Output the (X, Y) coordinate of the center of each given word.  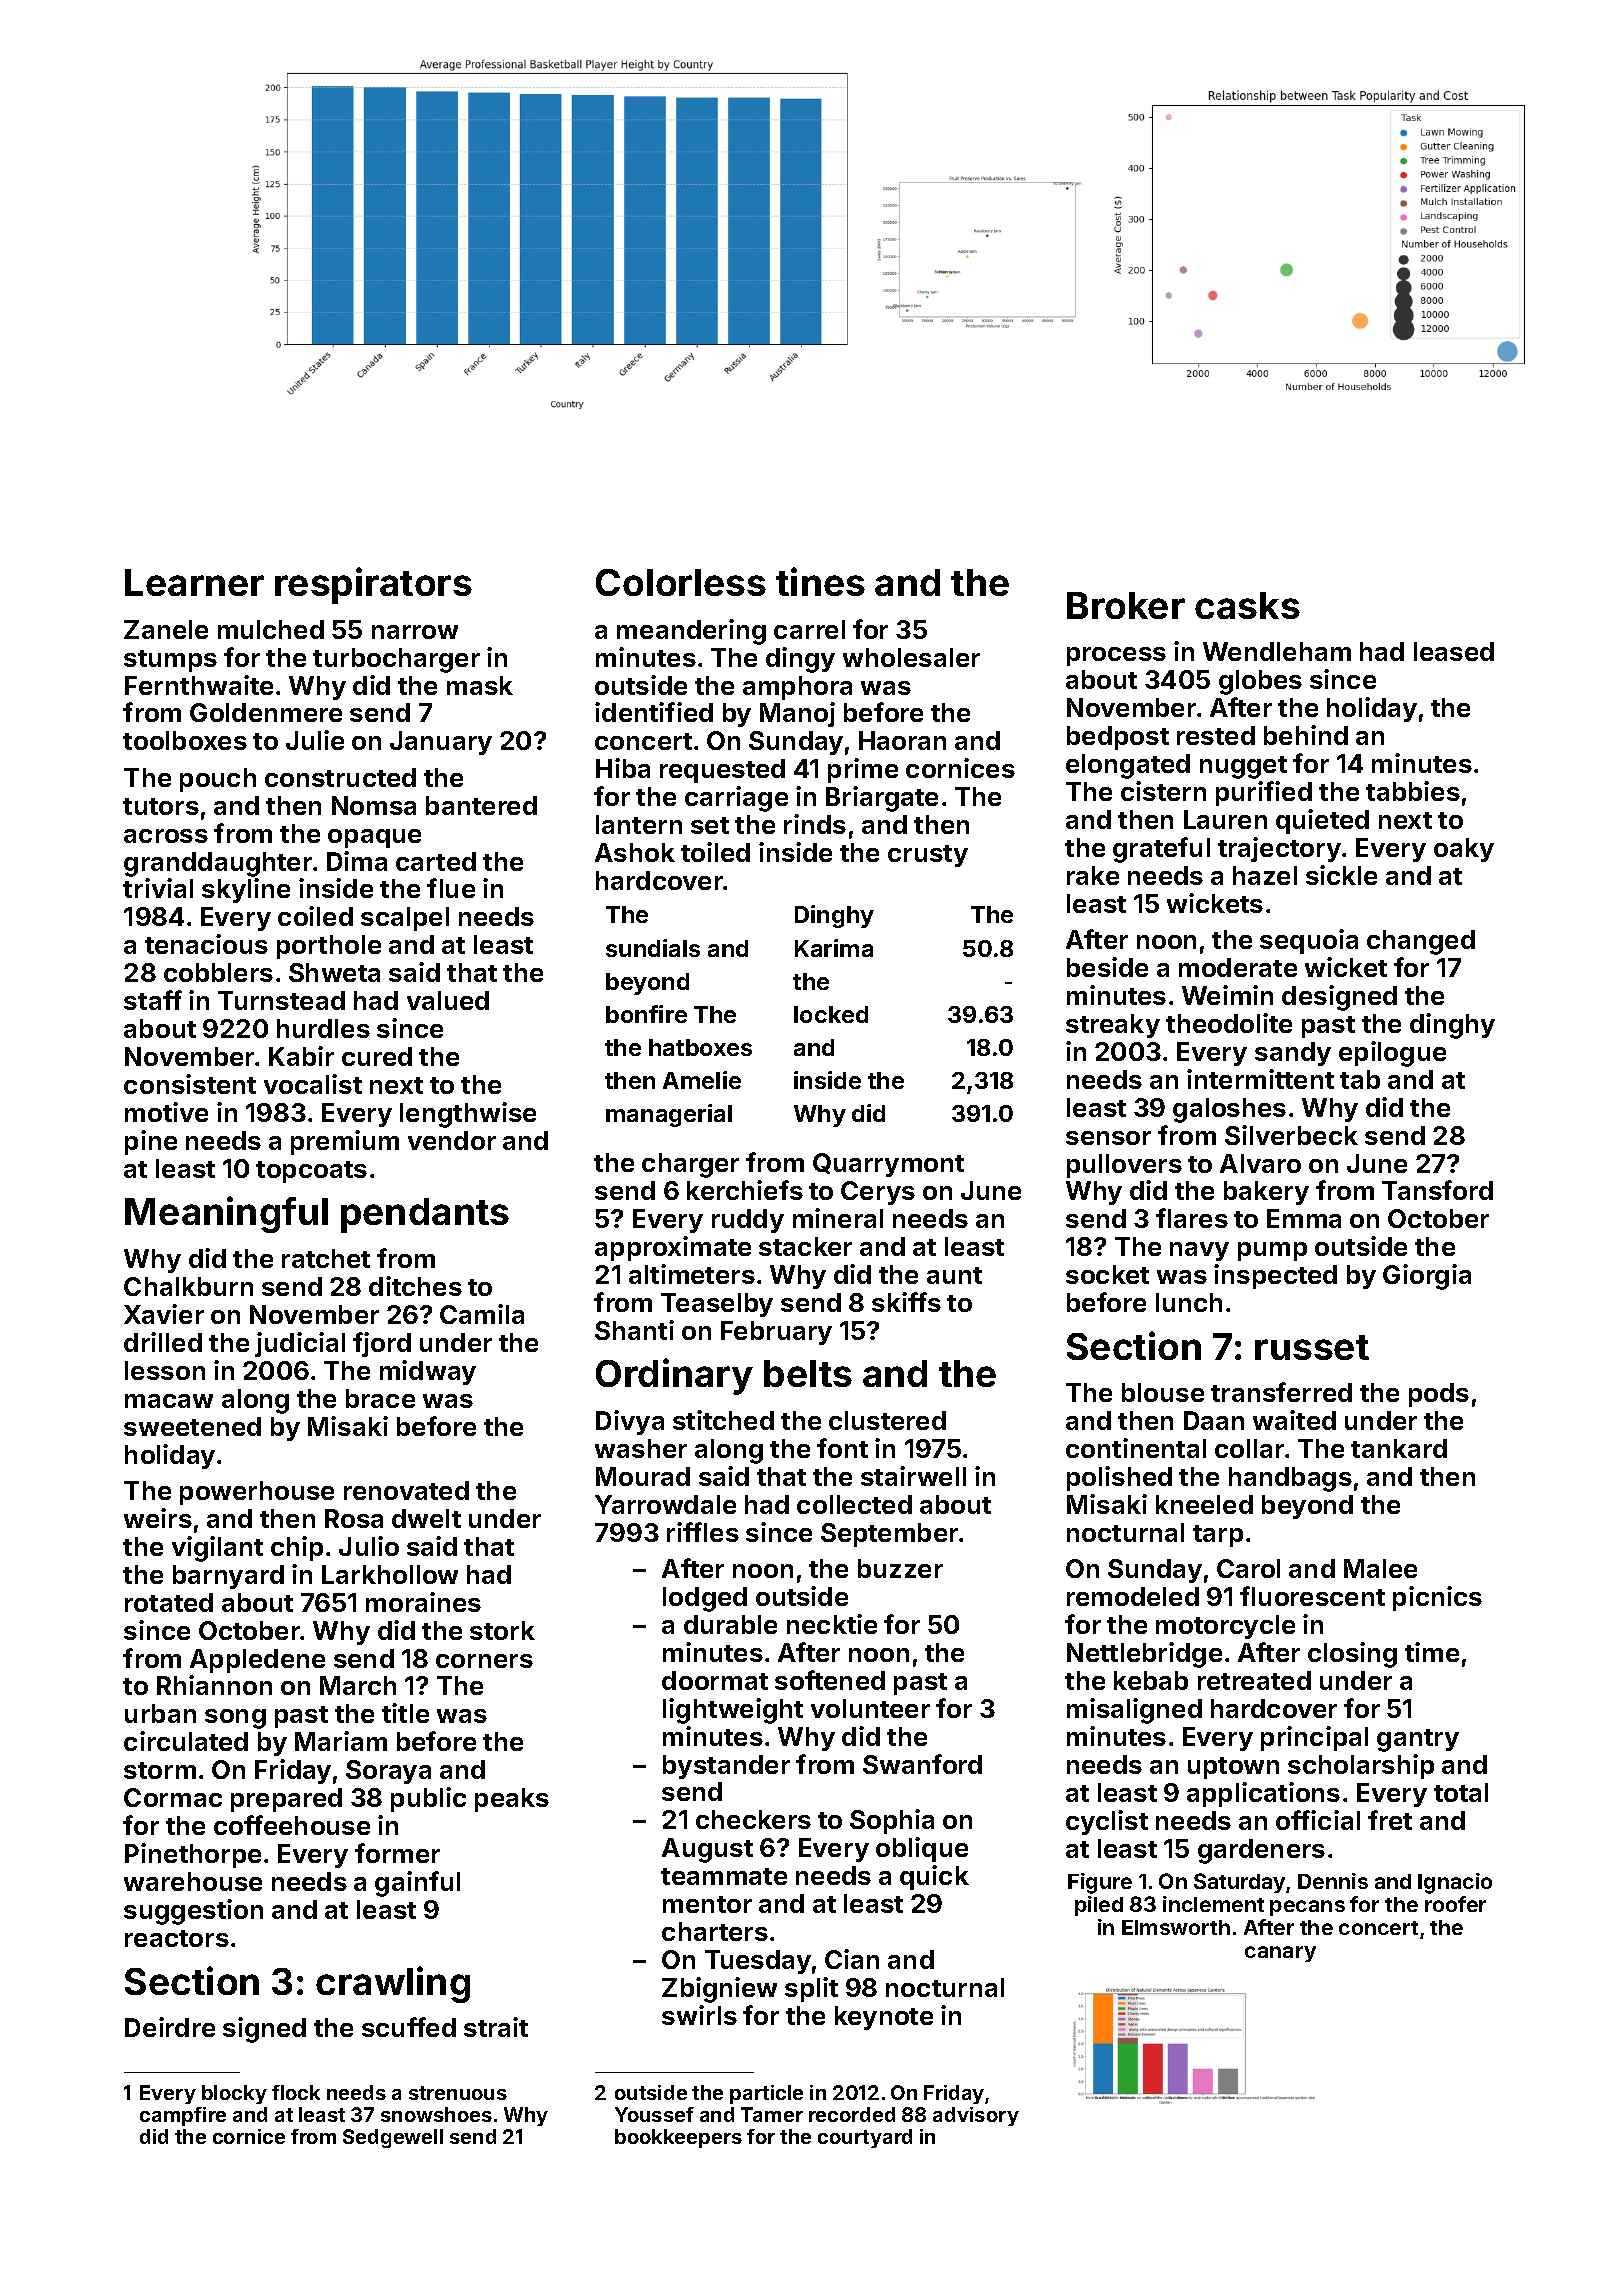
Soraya (388, 1772)
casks (1247, 605)
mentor (707, 1904)
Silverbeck (1291, 1135)
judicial (300, 1344)
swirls (699, 2015)
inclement (1213, 1904)
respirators (373, 585)
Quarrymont (888, 1165)
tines (820, 581)
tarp (1218, 1536)
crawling (393, 1984)
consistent (190, 1084)
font (842, 1448)
